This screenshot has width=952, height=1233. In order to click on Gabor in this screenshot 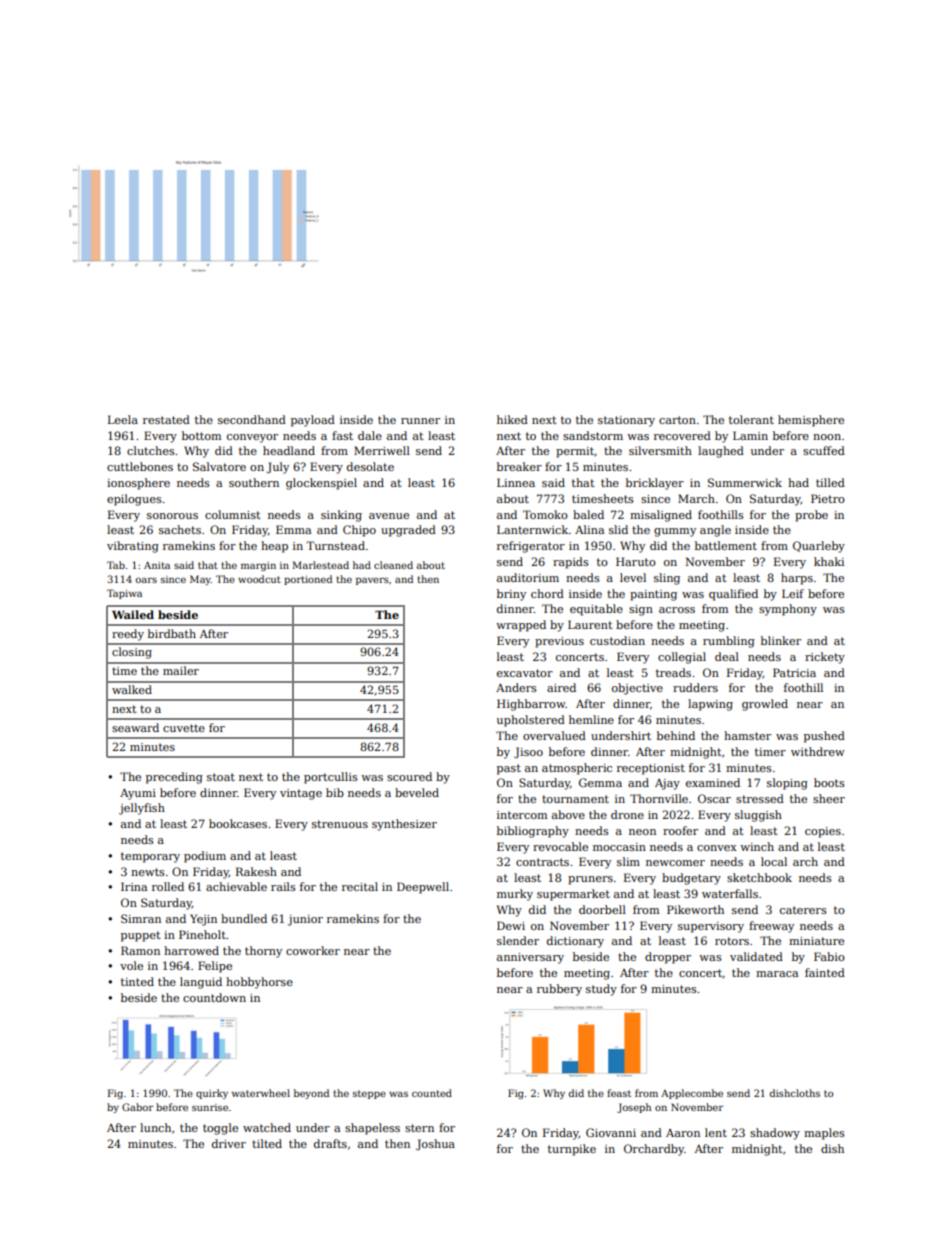, I will do `click(137, 1107)`.
